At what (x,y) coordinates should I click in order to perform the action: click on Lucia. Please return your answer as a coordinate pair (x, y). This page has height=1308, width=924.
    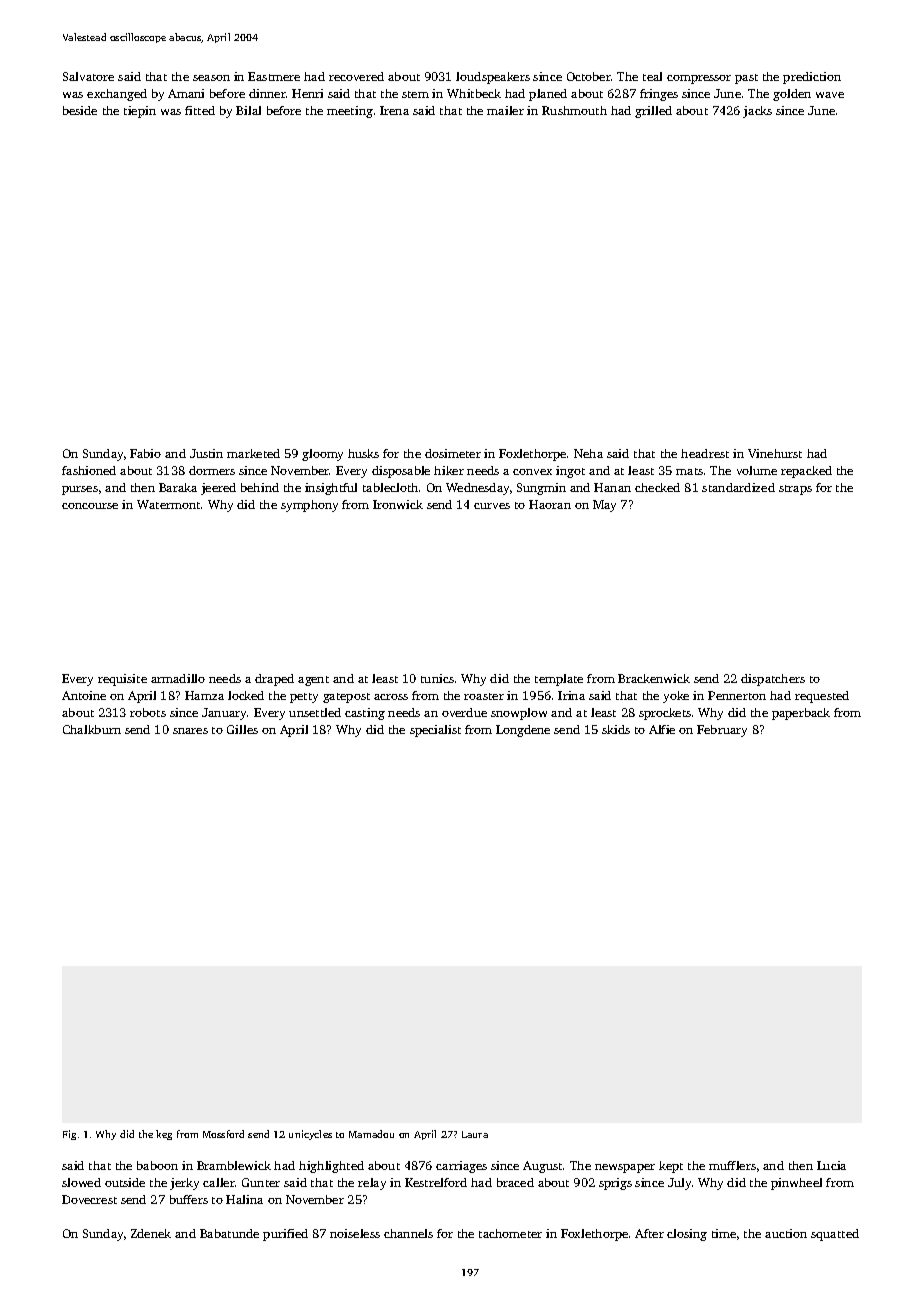
    Looking at the image, I should click on (831, 1165).
